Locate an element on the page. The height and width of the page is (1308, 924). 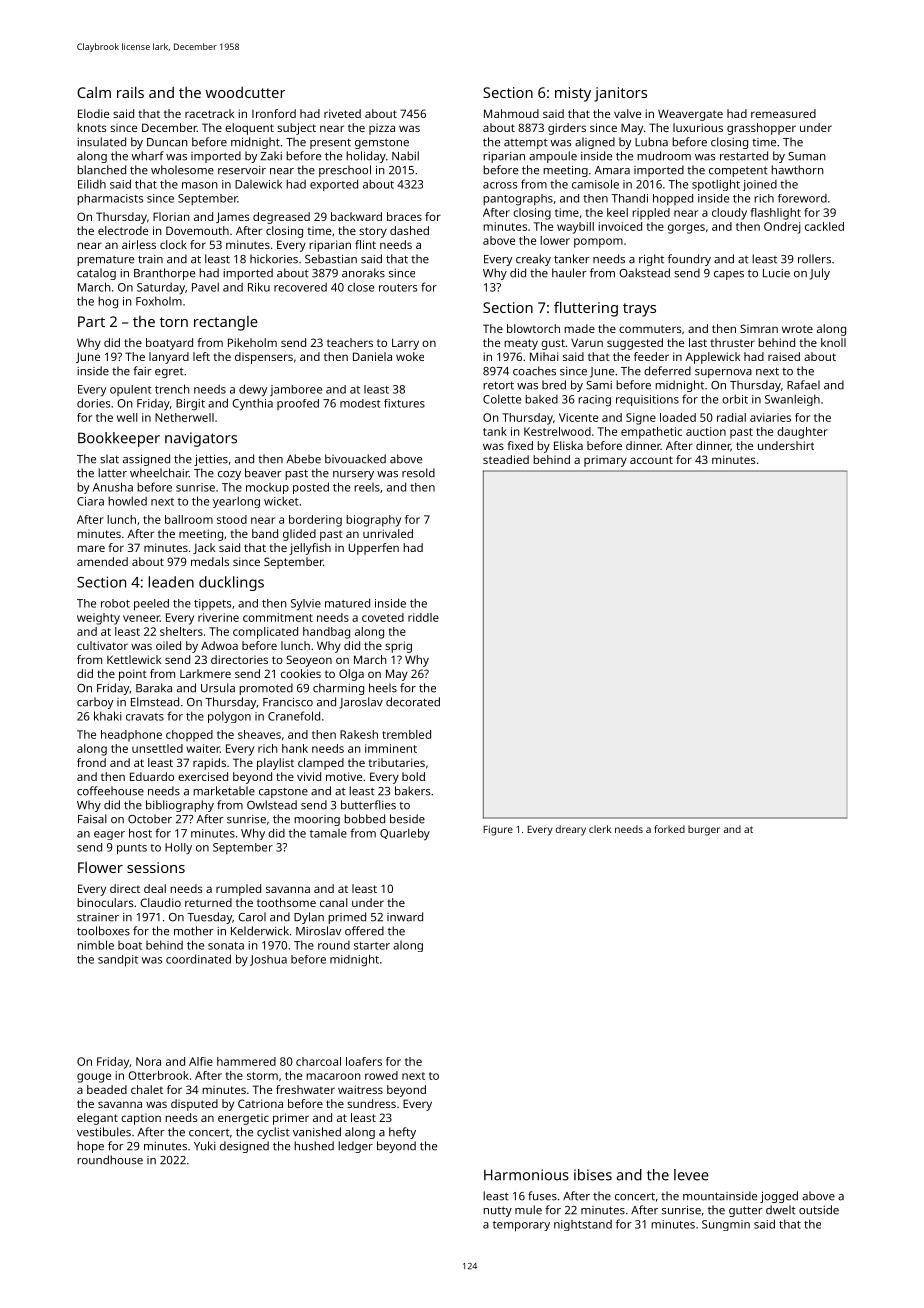
Ironford is located at coordinates (274, 113).
